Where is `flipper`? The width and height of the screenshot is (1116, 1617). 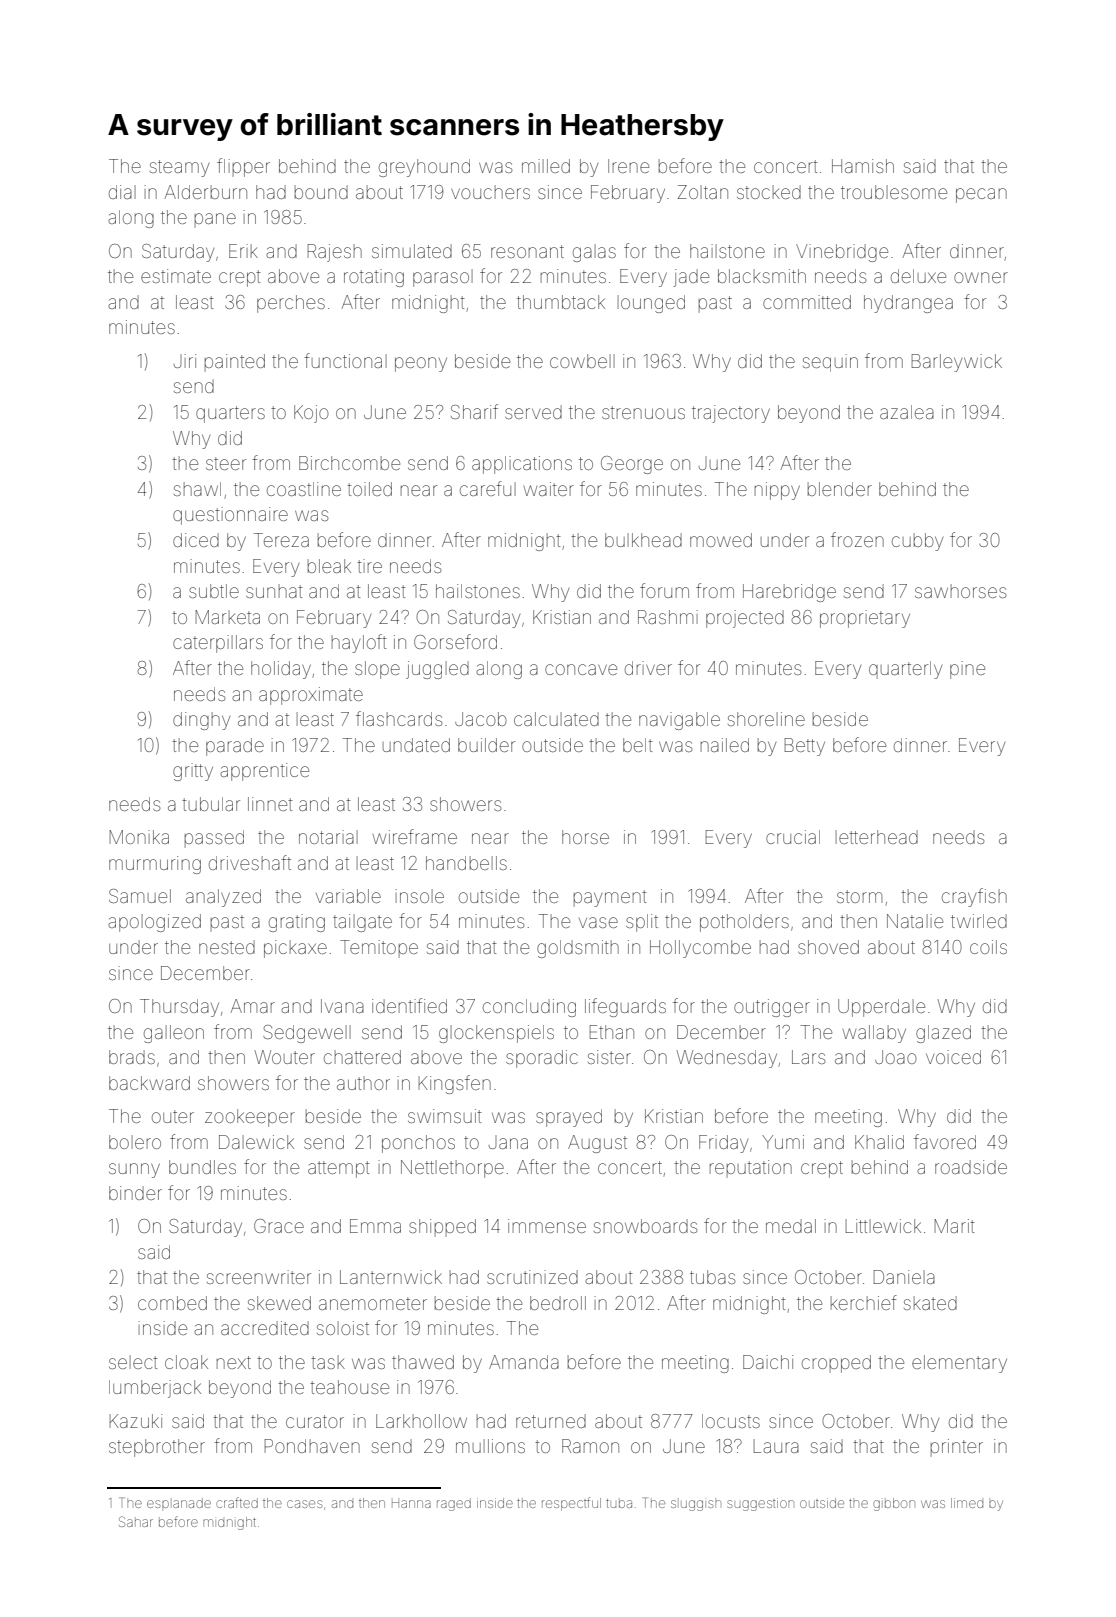
flipper is located at coordinates (243, 167).
